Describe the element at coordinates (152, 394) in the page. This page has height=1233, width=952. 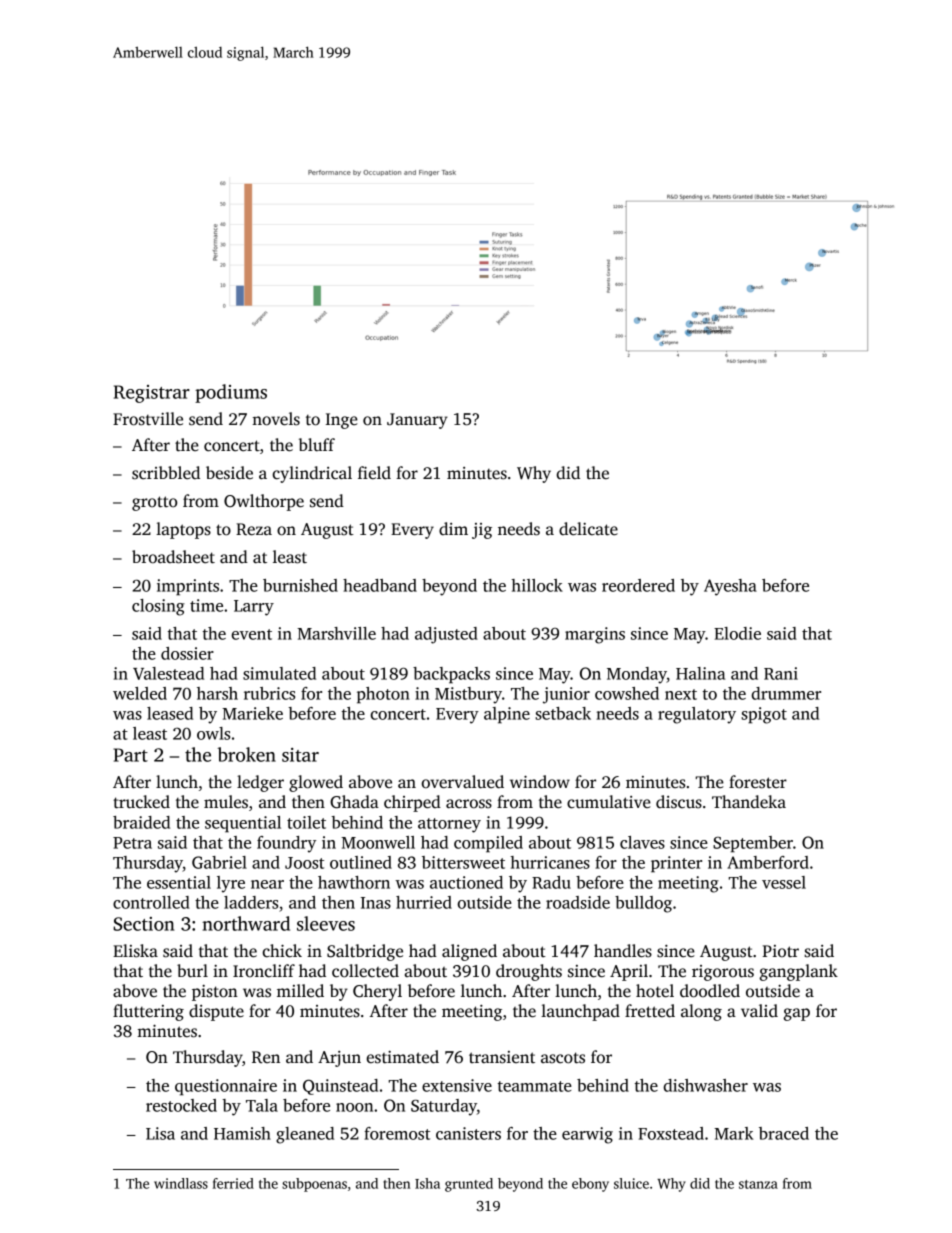
I see `Registrar` at that location.
